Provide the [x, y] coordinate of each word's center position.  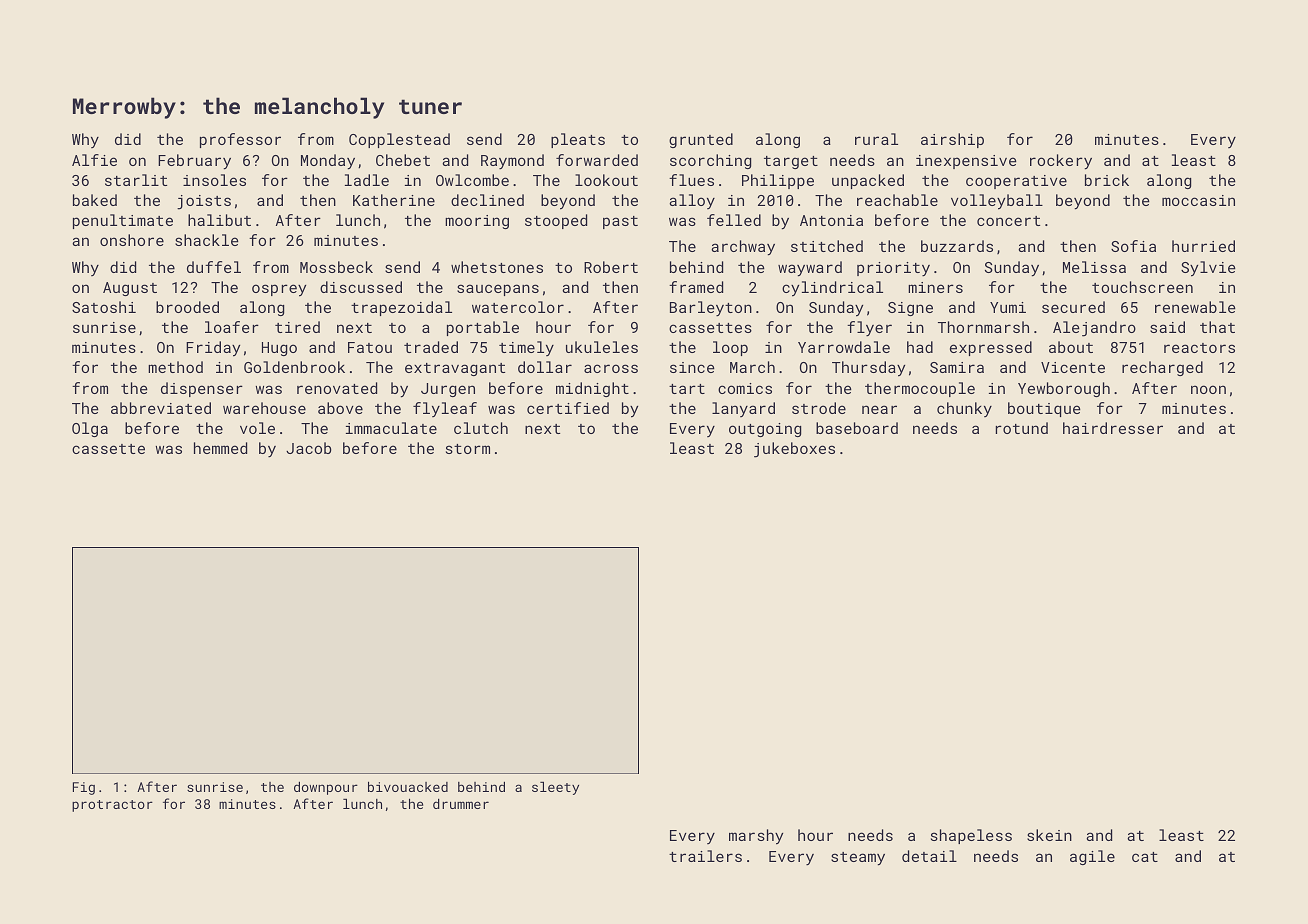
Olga [90, 429]
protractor [112, 806]
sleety [555, 788]
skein [1049, 835]
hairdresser [1113, 428]
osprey [279, 290]
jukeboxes [794, 450]
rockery [1061, 162]
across [611, 368]
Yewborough [1064, 389]
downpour [326, 788]
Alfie [94, 160]
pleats [578, 140]
